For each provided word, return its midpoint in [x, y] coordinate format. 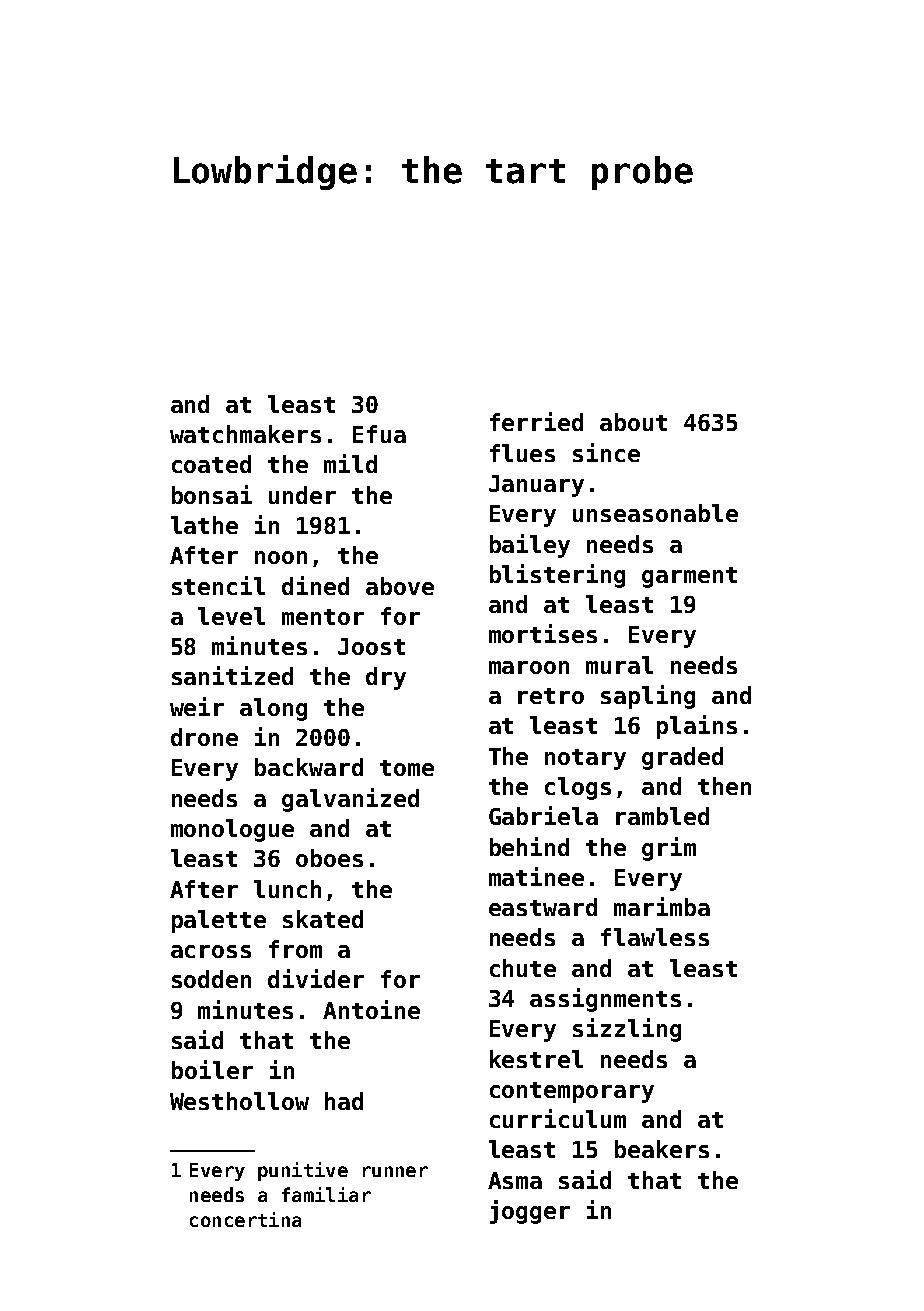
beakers [662, 1149]
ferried [536, 421]
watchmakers [245, 434]
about [633, 422]
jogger [530, 1212]
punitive [303, 1171]
